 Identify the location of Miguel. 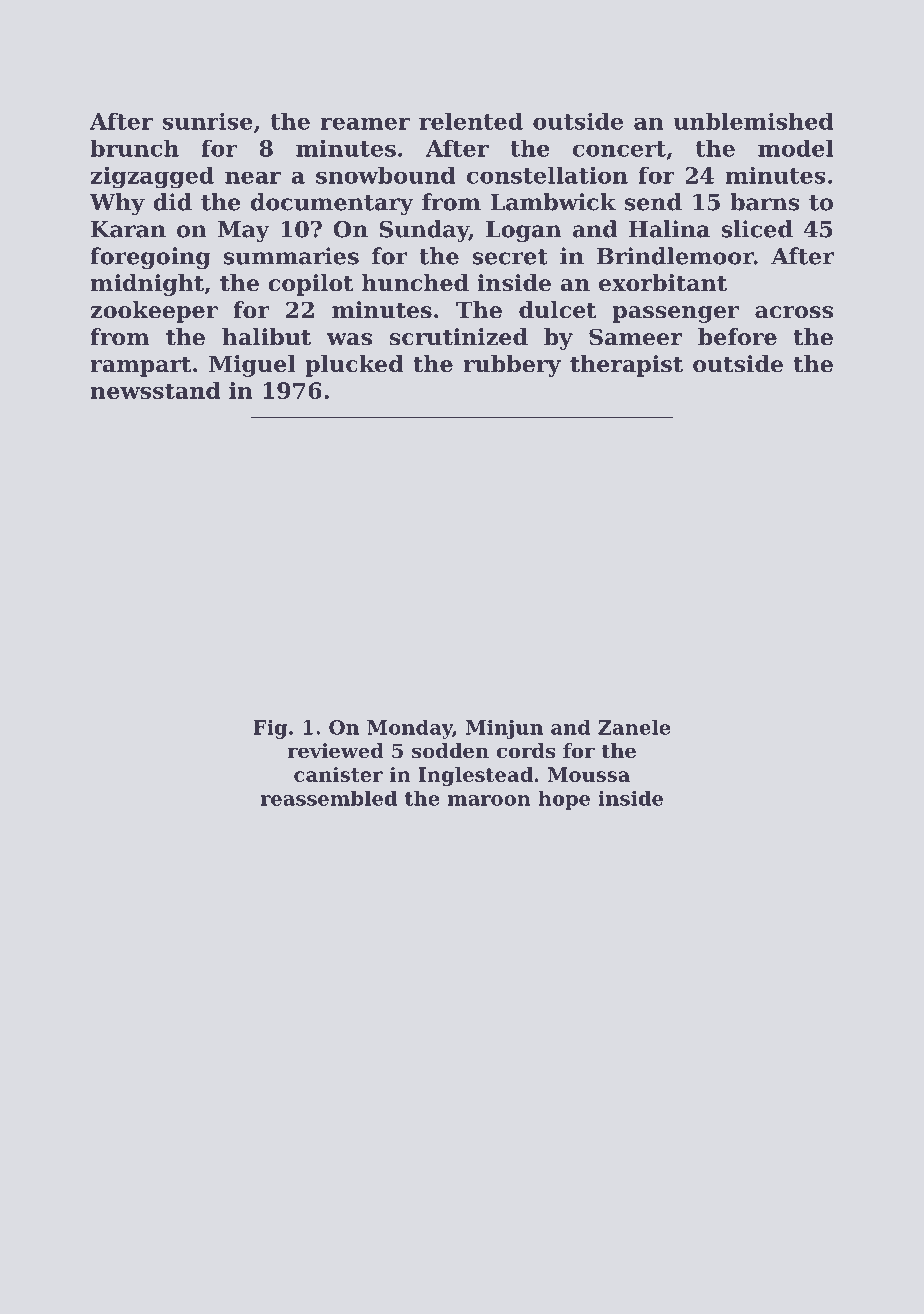
(252, 366).
